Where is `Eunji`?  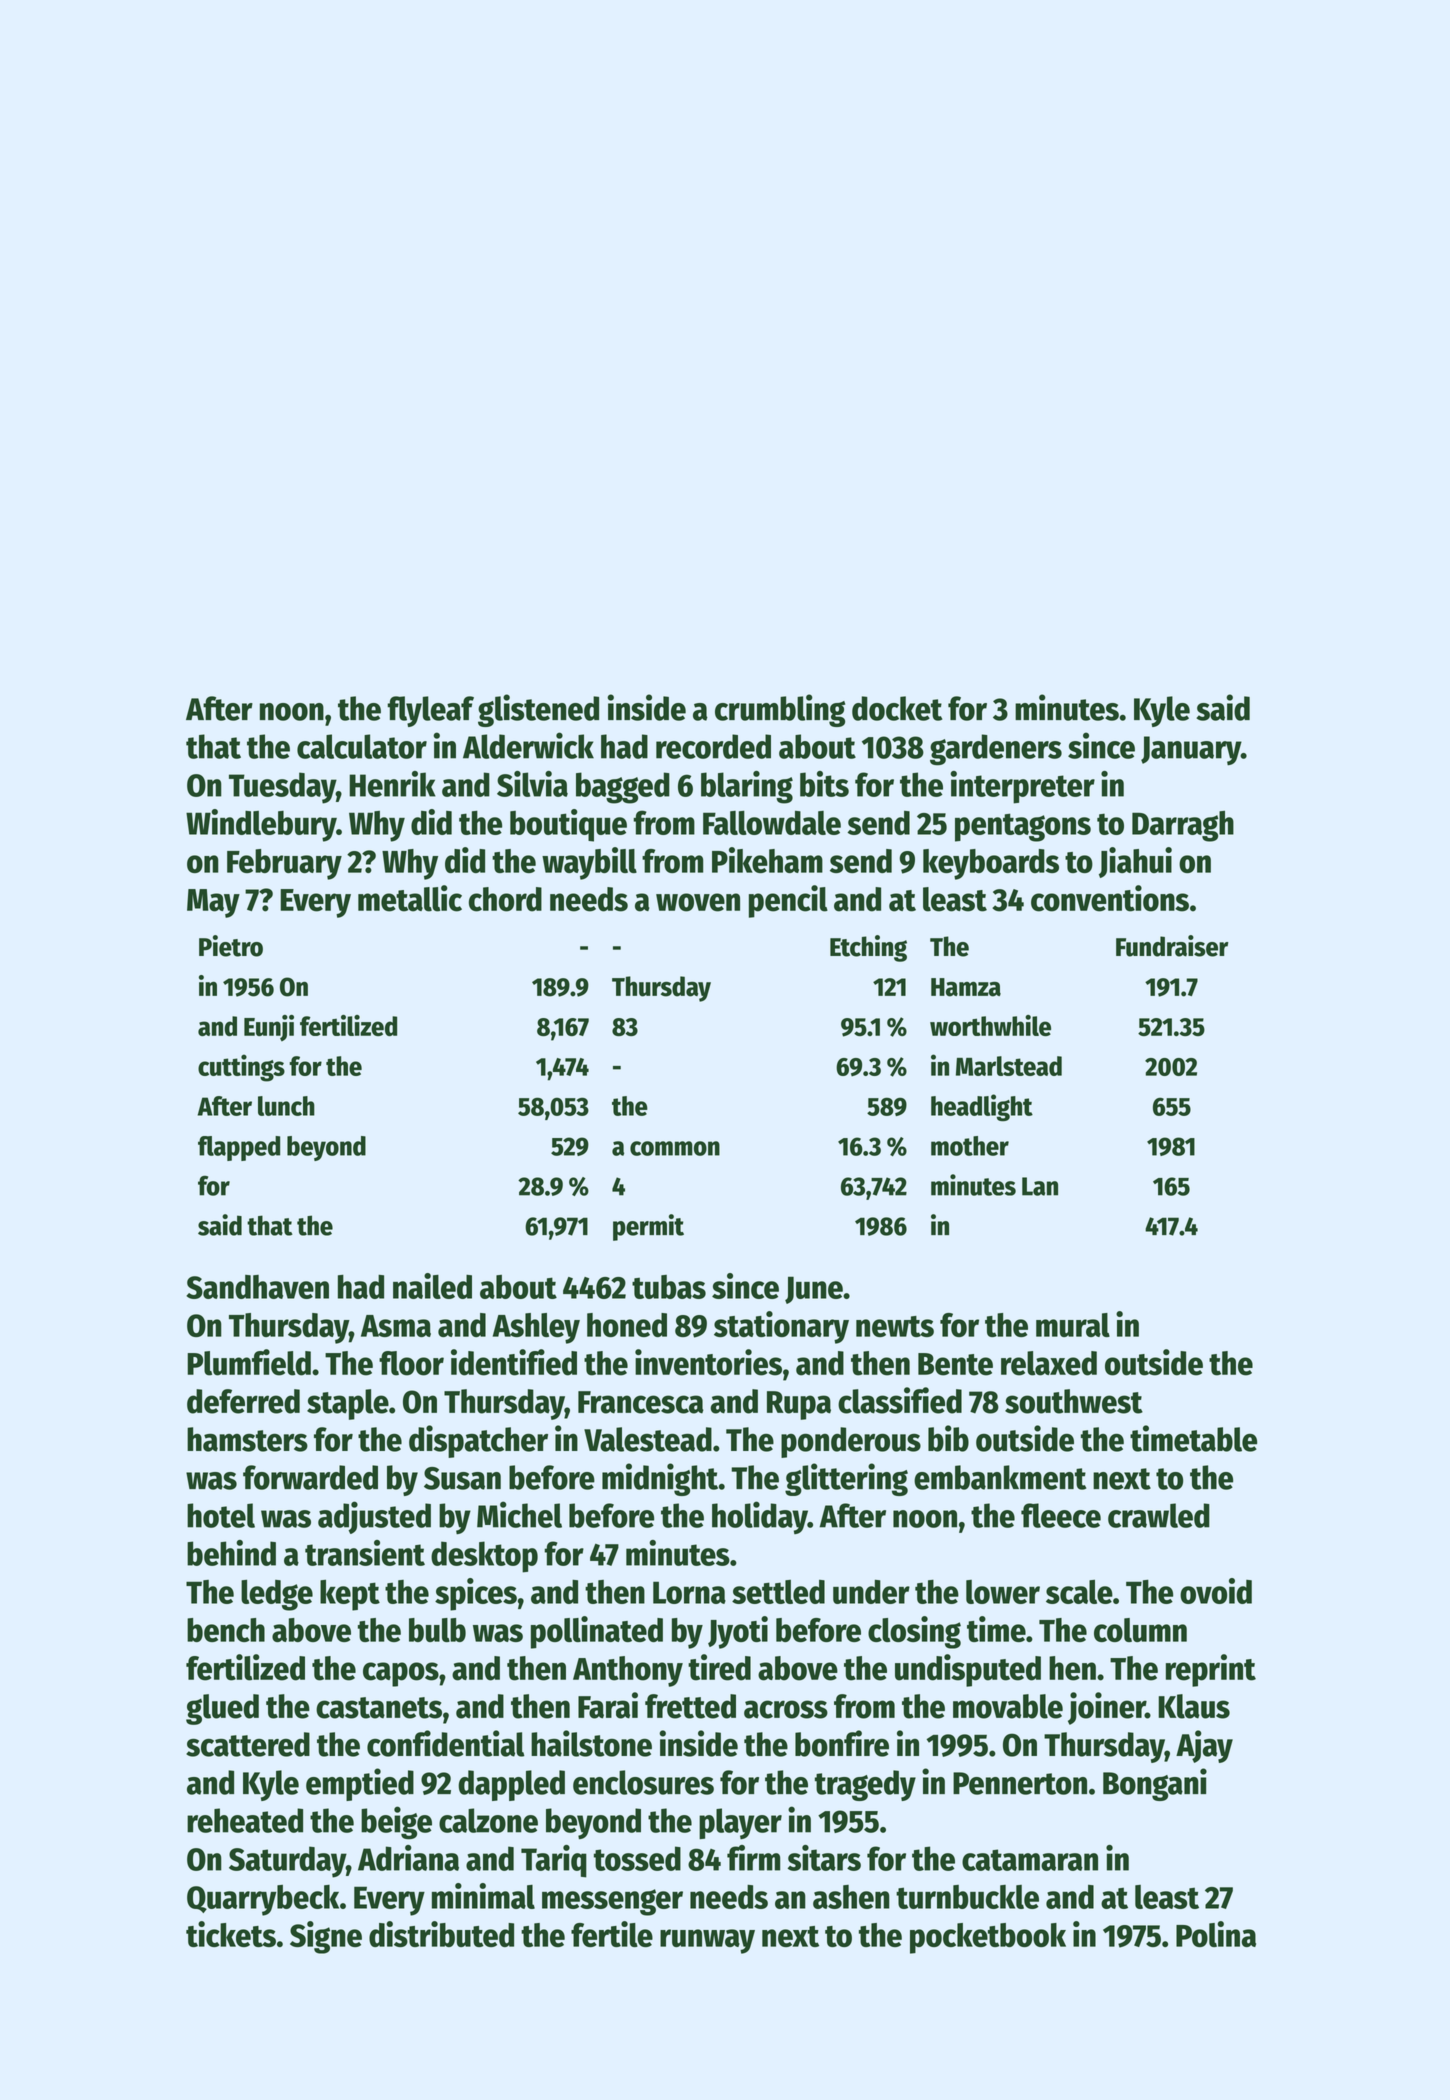 Eunji is located at coordinates (269, 1028).
